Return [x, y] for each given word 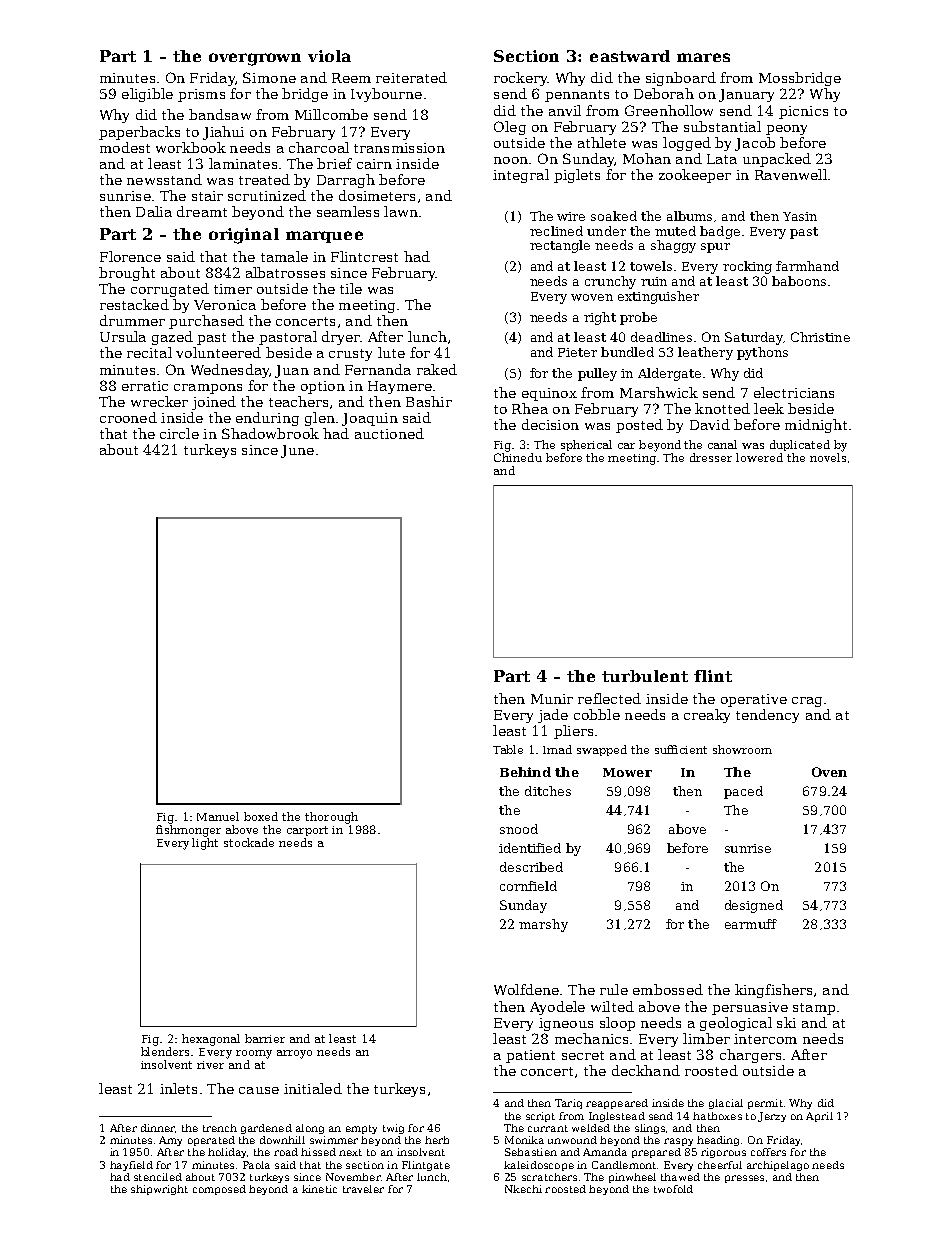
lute [391, 352]
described [531, 867]
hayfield [131, 1166]
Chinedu [518, 457]
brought [127, 274]
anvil [565, 110]
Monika [524, 1140]
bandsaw [220, 114]
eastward [630, 56]
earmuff [751, 924]
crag [807, 702]
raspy [678, 1142]
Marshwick [659, 392]
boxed [261, 816]
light [205, 844]
